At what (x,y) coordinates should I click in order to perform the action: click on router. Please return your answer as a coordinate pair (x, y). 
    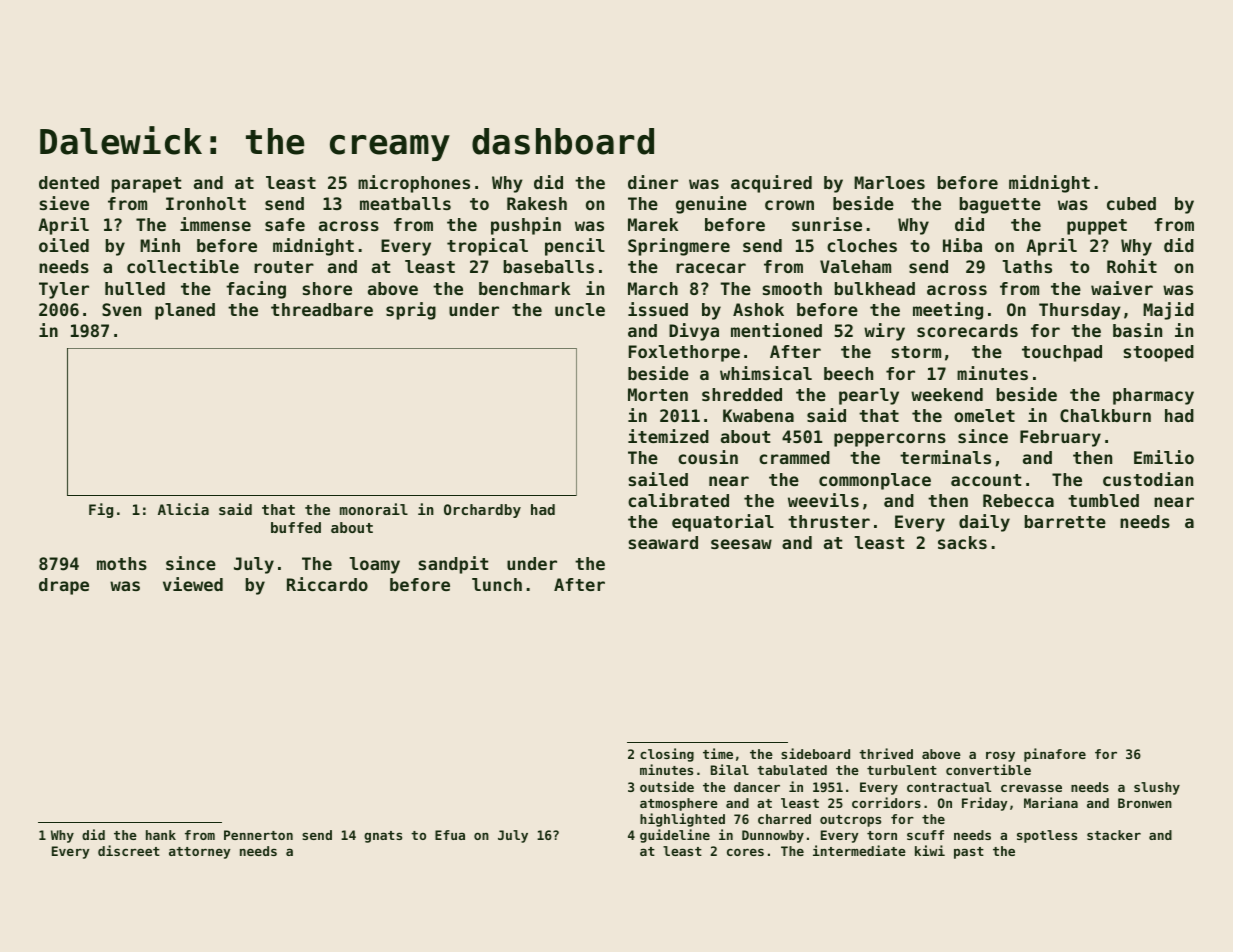
    Looking at the image, I should click on (284, 267).
